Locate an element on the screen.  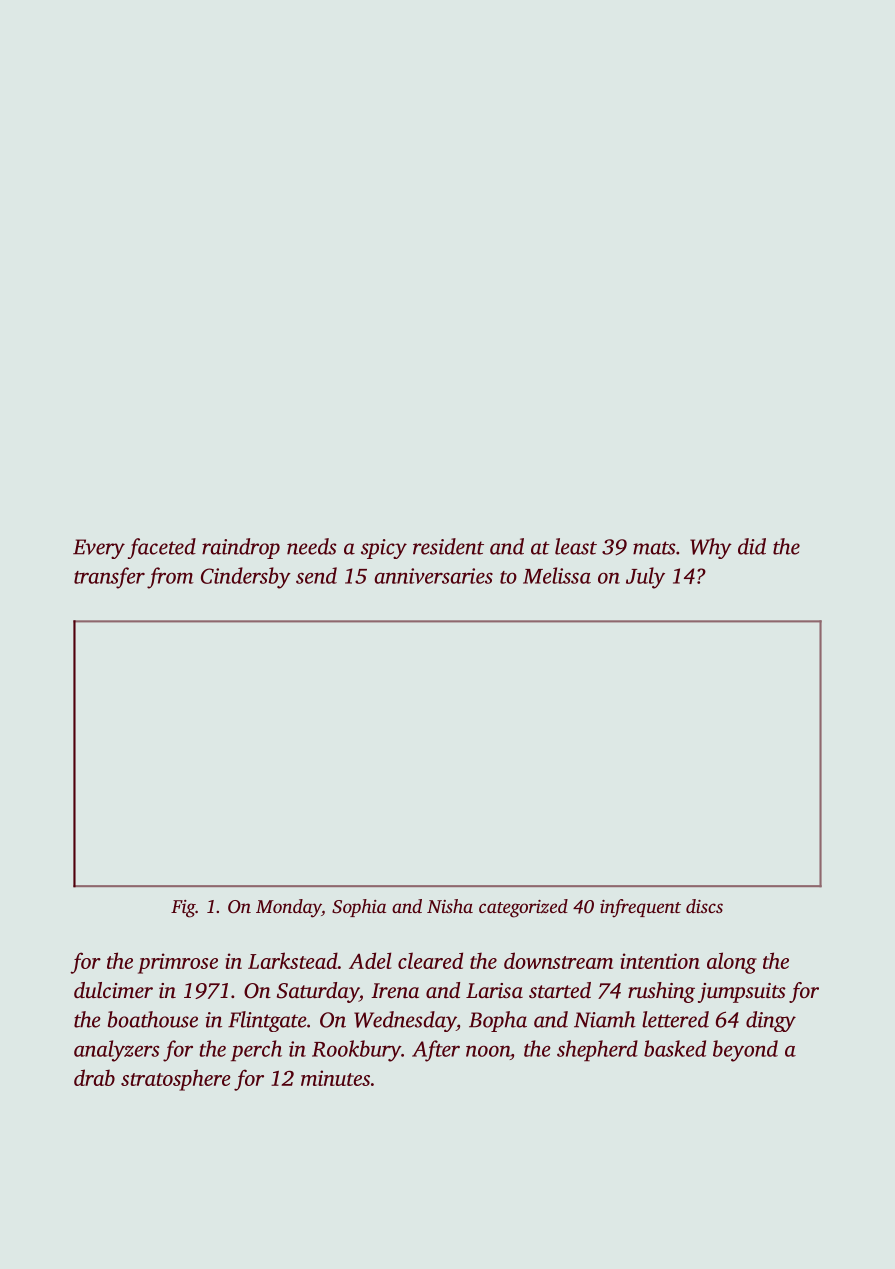
primrose is located at coordinates (178, 963).
